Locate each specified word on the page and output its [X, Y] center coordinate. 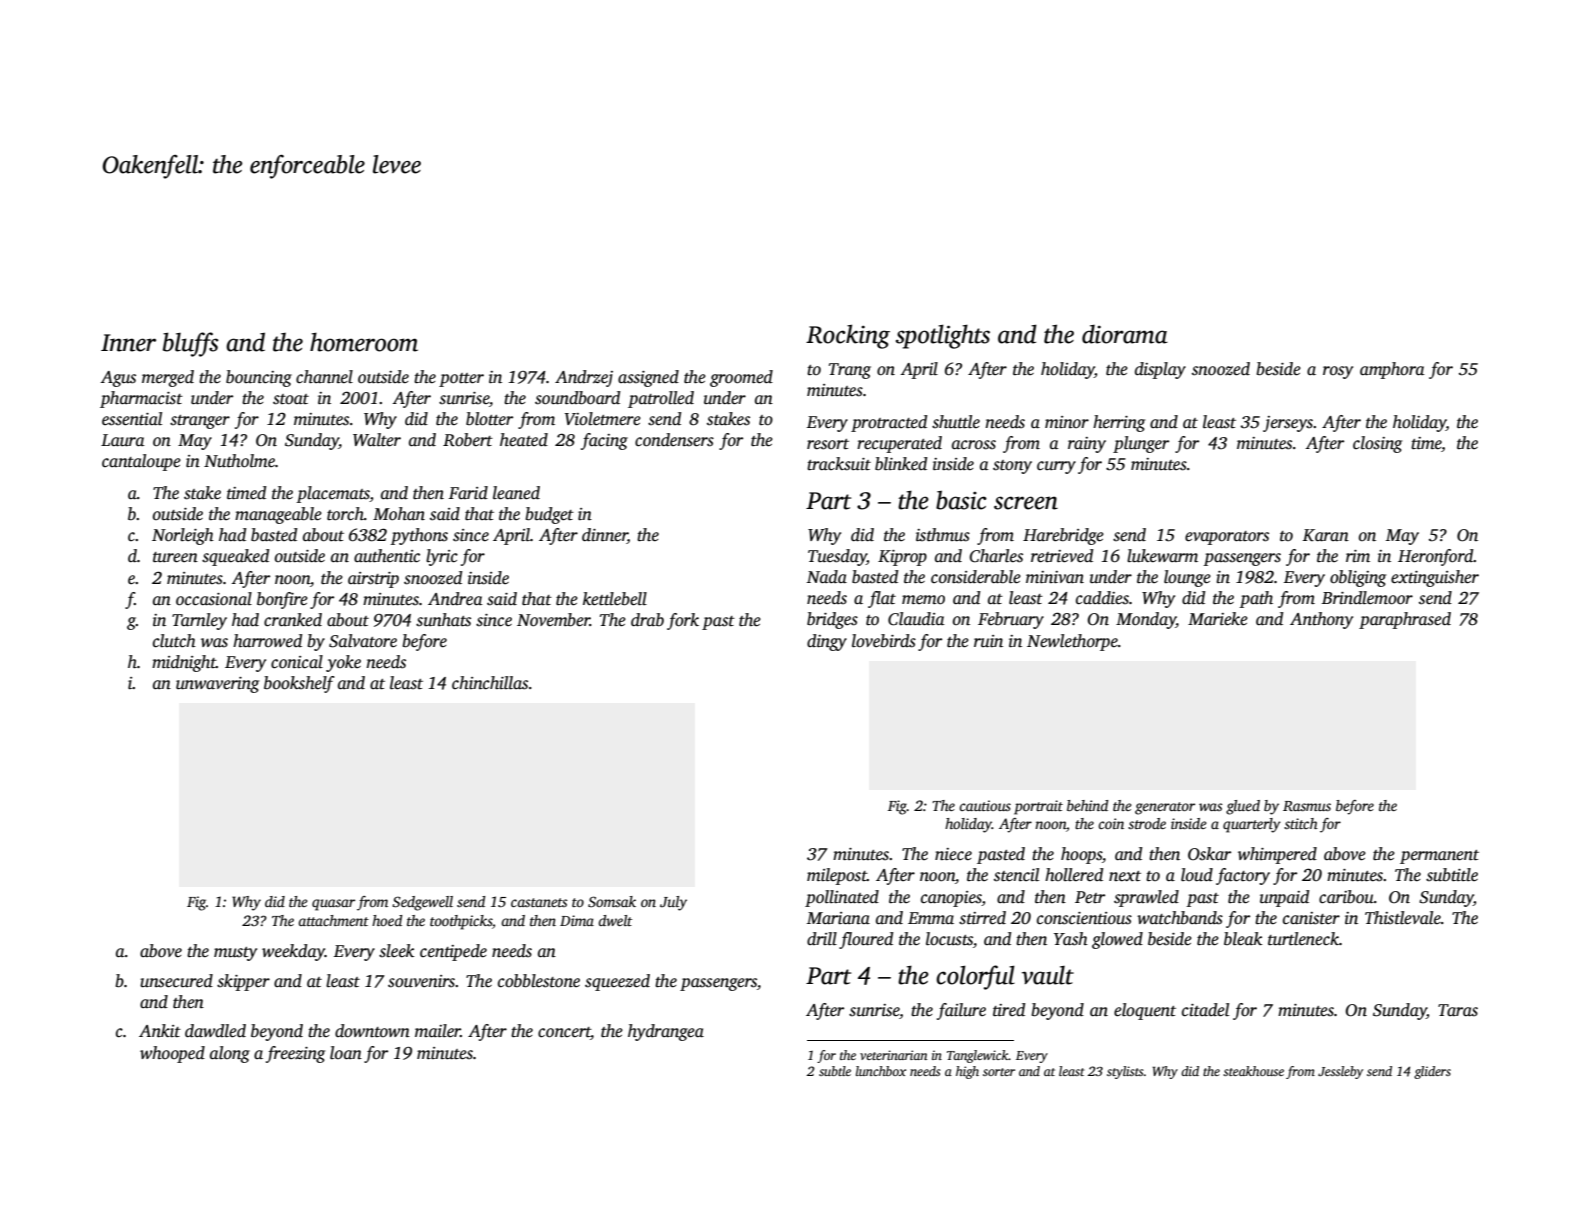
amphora [1392, 370]
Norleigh [183, 536]
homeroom [364, 342]
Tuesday [837, 557]
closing [1377, 444]
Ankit [160, 1031]
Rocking [848, 336]
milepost [837, 876]
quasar [333, 905]
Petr [1090, 897]
